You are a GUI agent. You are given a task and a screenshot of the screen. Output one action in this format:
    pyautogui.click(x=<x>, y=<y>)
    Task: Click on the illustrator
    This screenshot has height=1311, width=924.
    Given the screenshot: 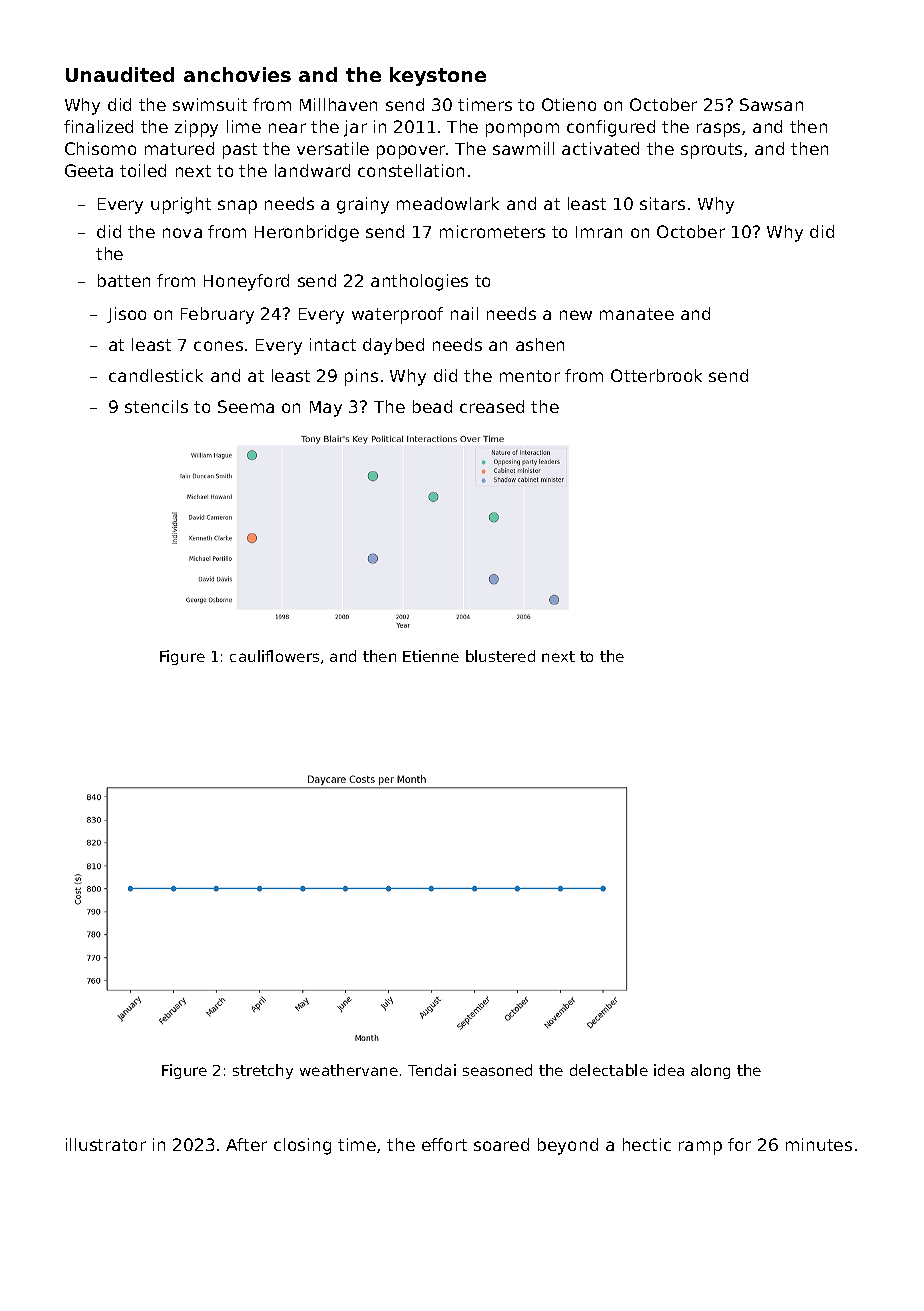 What is the action you would take?
    pyautogui.click(x=106, y=1144)
